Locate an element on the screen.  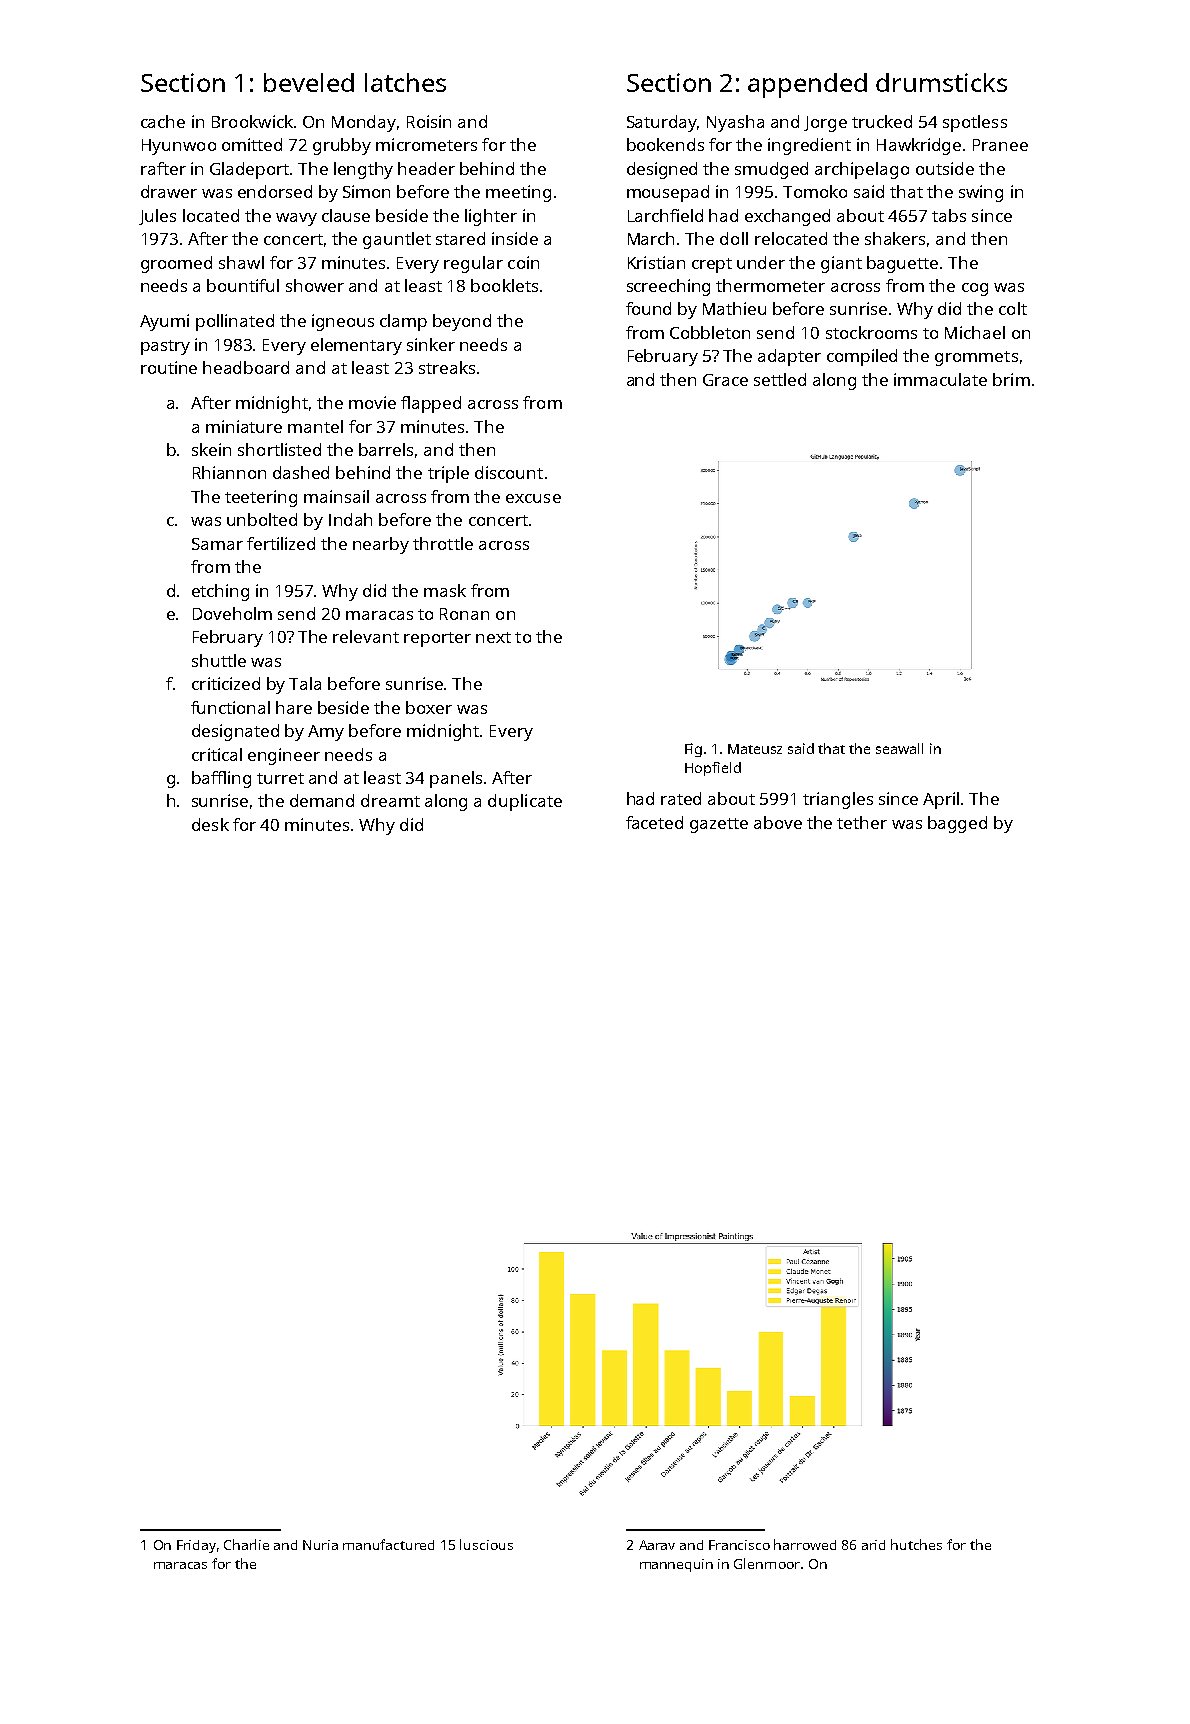
appended is located at coordinates (807, 85).
